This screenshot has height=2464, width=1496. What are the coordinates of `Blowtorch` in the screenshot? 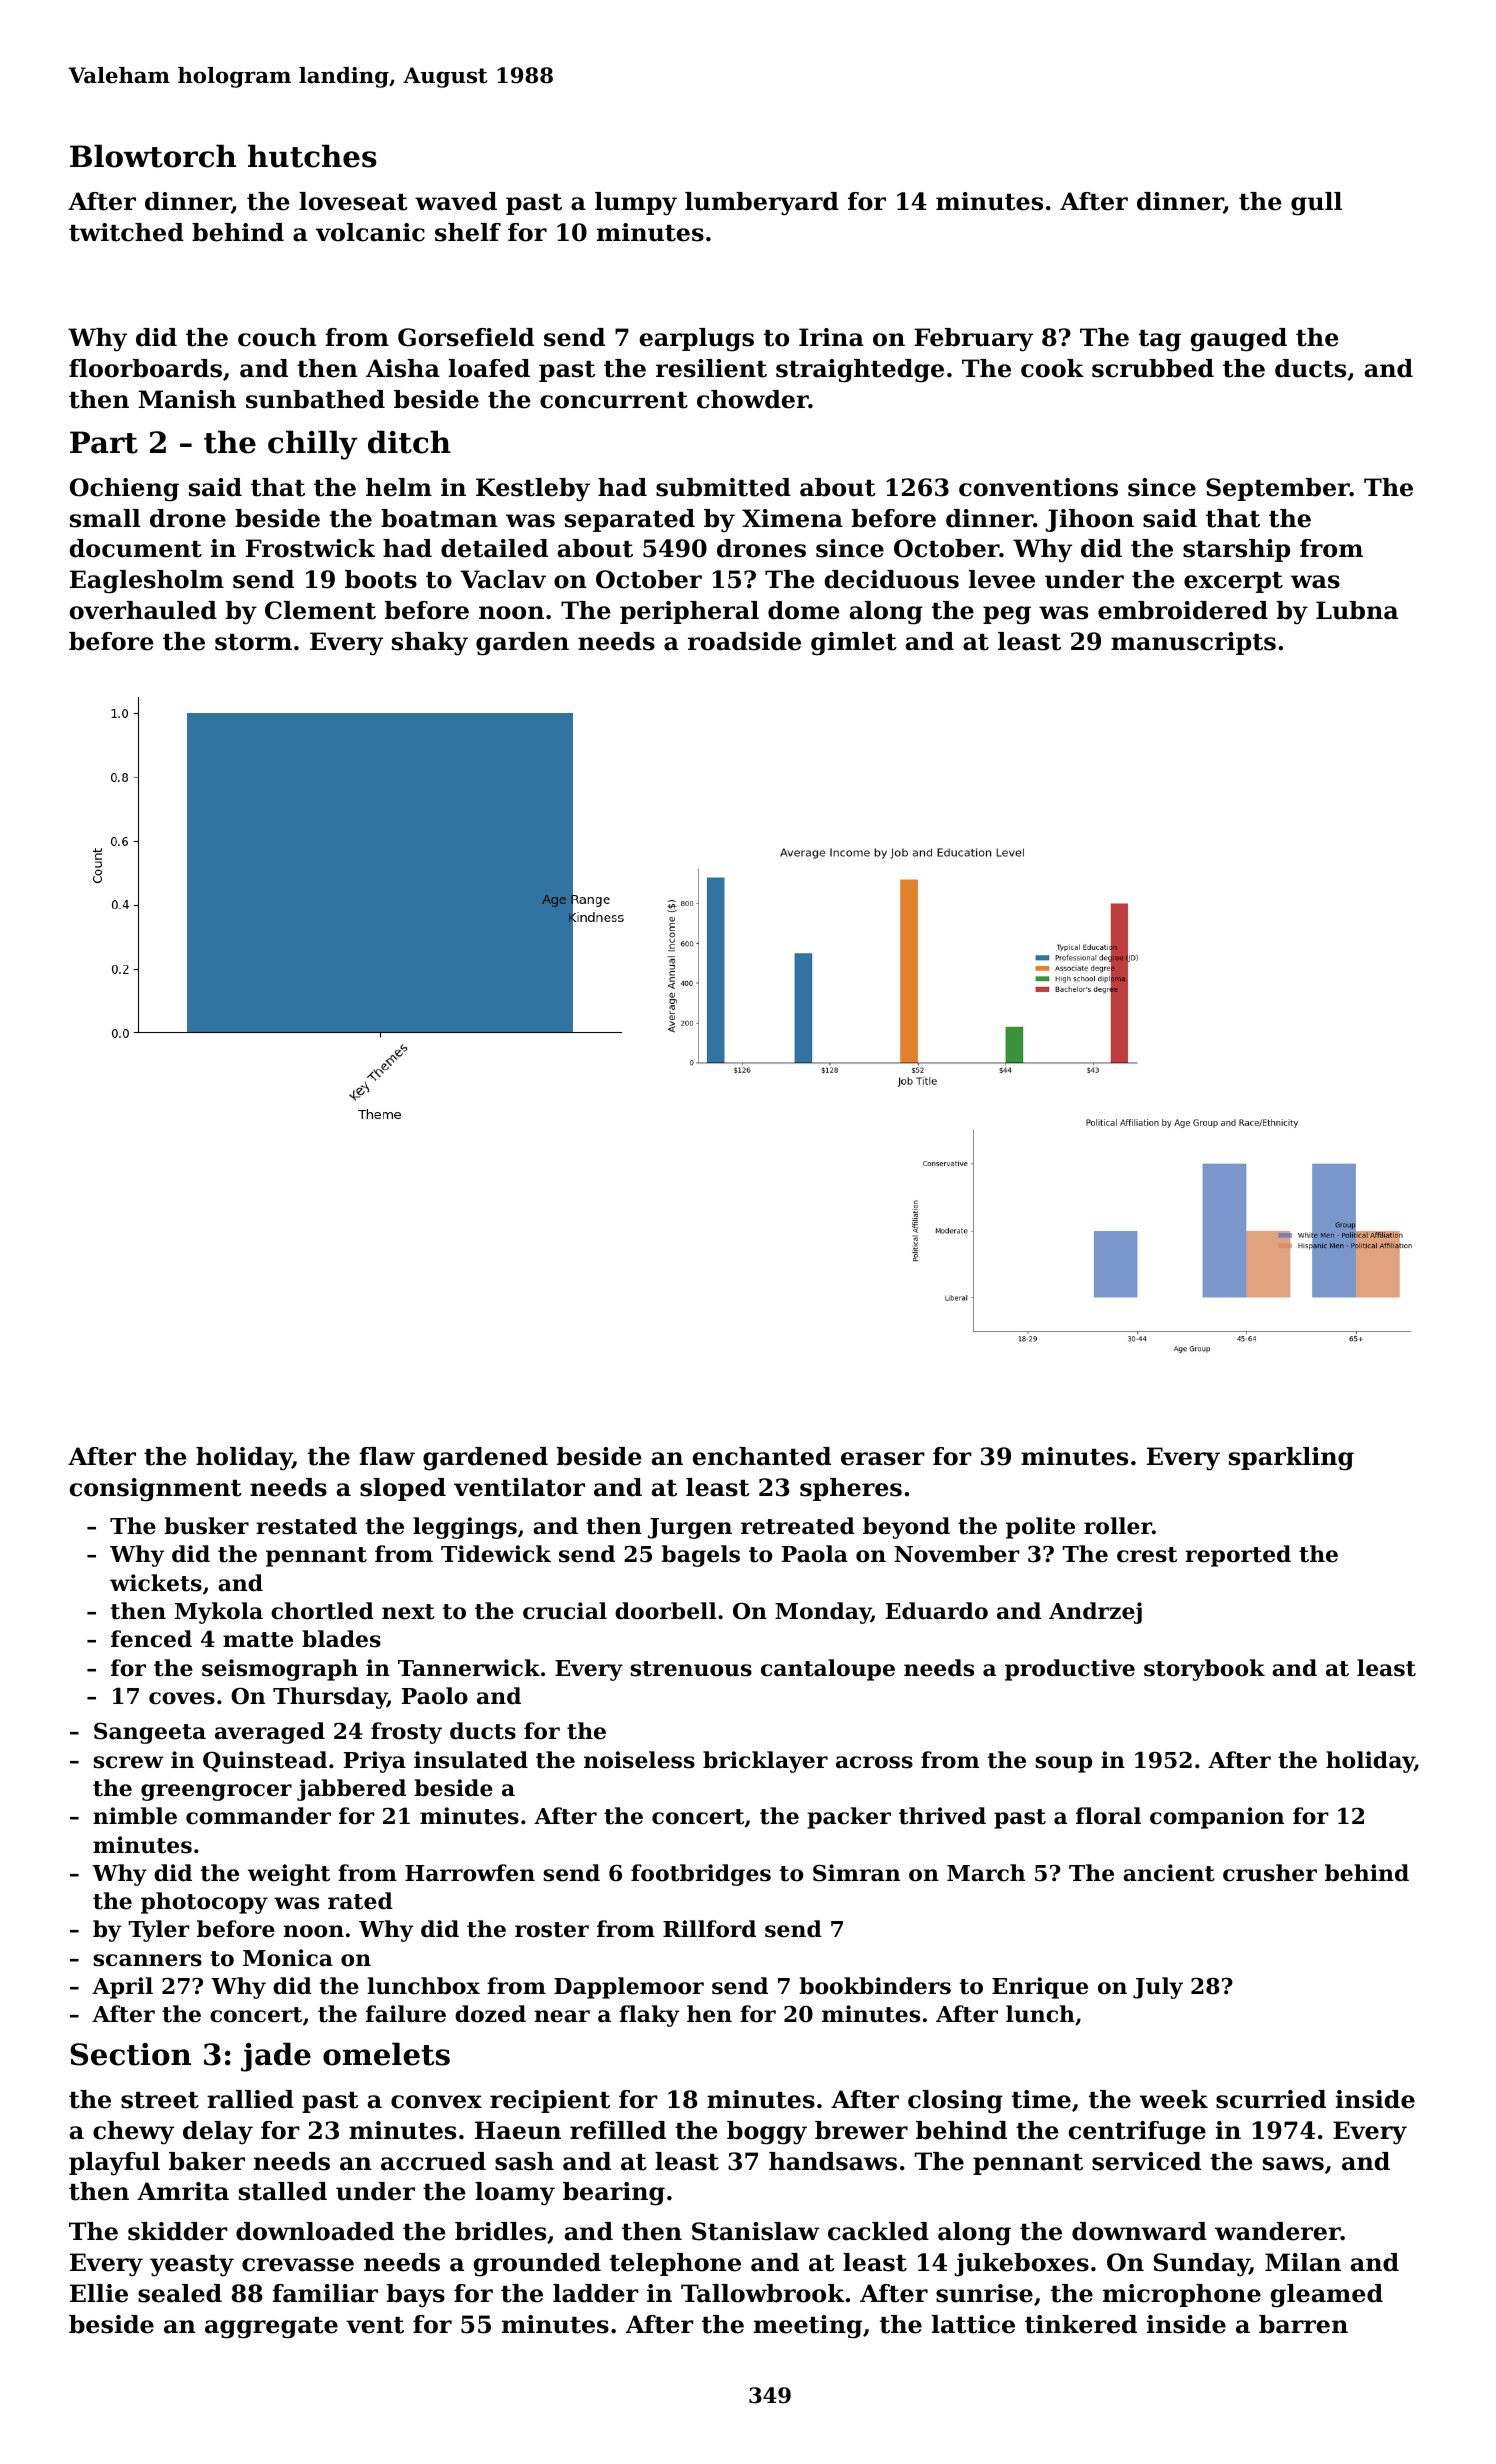 It's located at (153, 156).
